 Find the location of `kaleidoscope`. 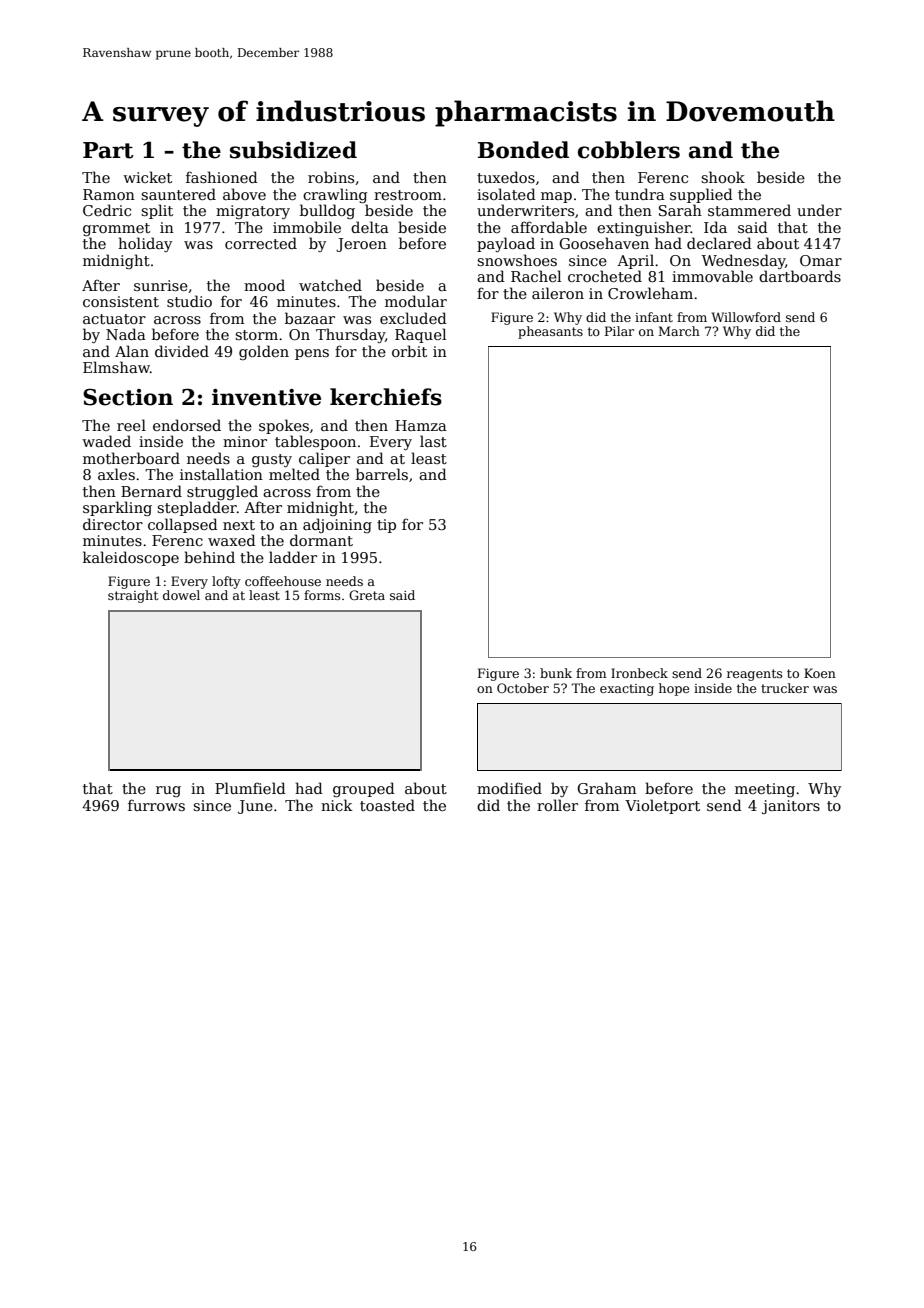

kaleidoscope is located at coordinates (131, 558).
